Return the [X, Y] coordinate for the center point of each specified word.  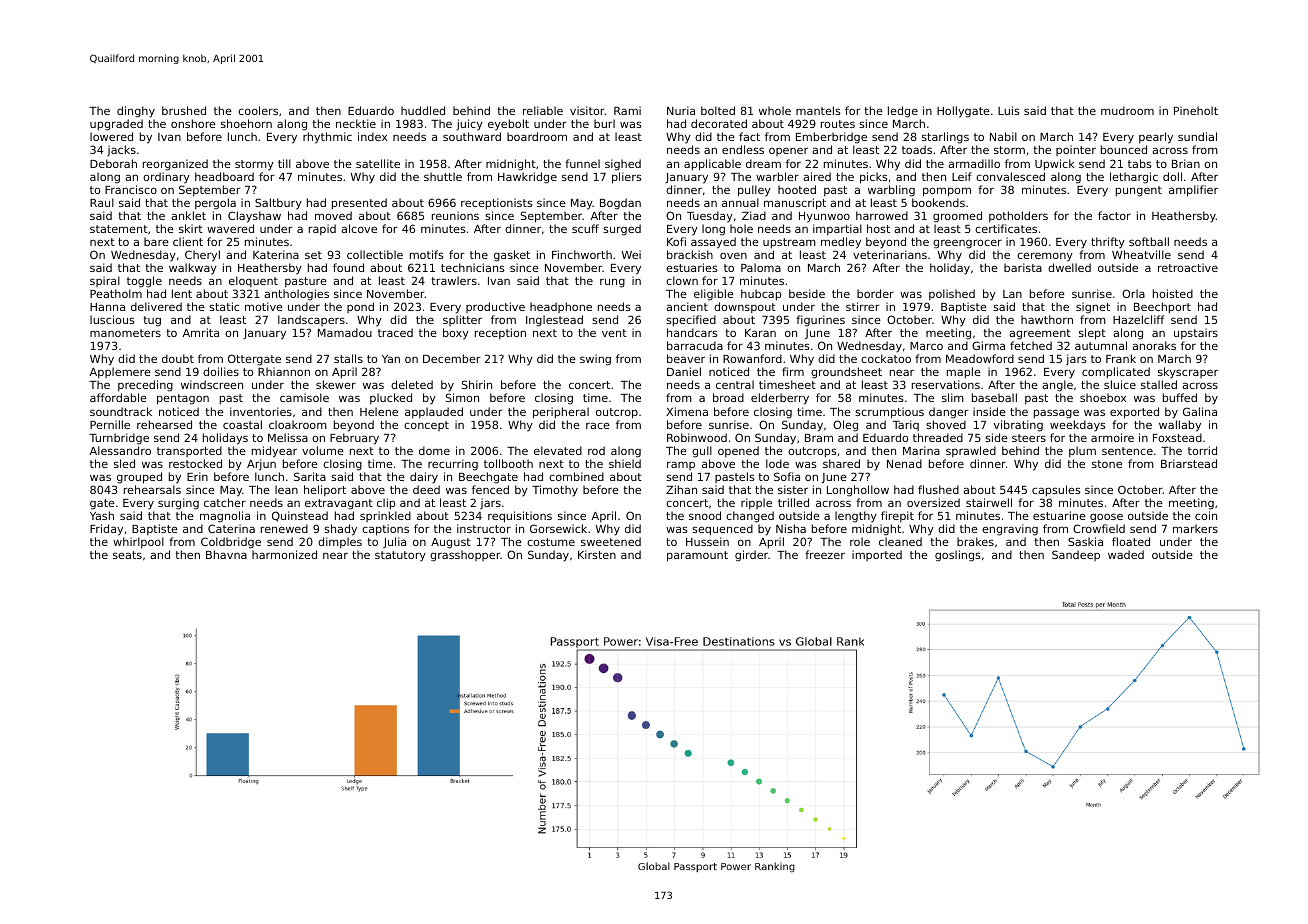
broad [728, 397]
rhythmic [327, 138]
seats [127, 555]
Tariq [906, 425]
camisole [304, 397]
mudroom [1127, 110]
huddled [423, 110]
